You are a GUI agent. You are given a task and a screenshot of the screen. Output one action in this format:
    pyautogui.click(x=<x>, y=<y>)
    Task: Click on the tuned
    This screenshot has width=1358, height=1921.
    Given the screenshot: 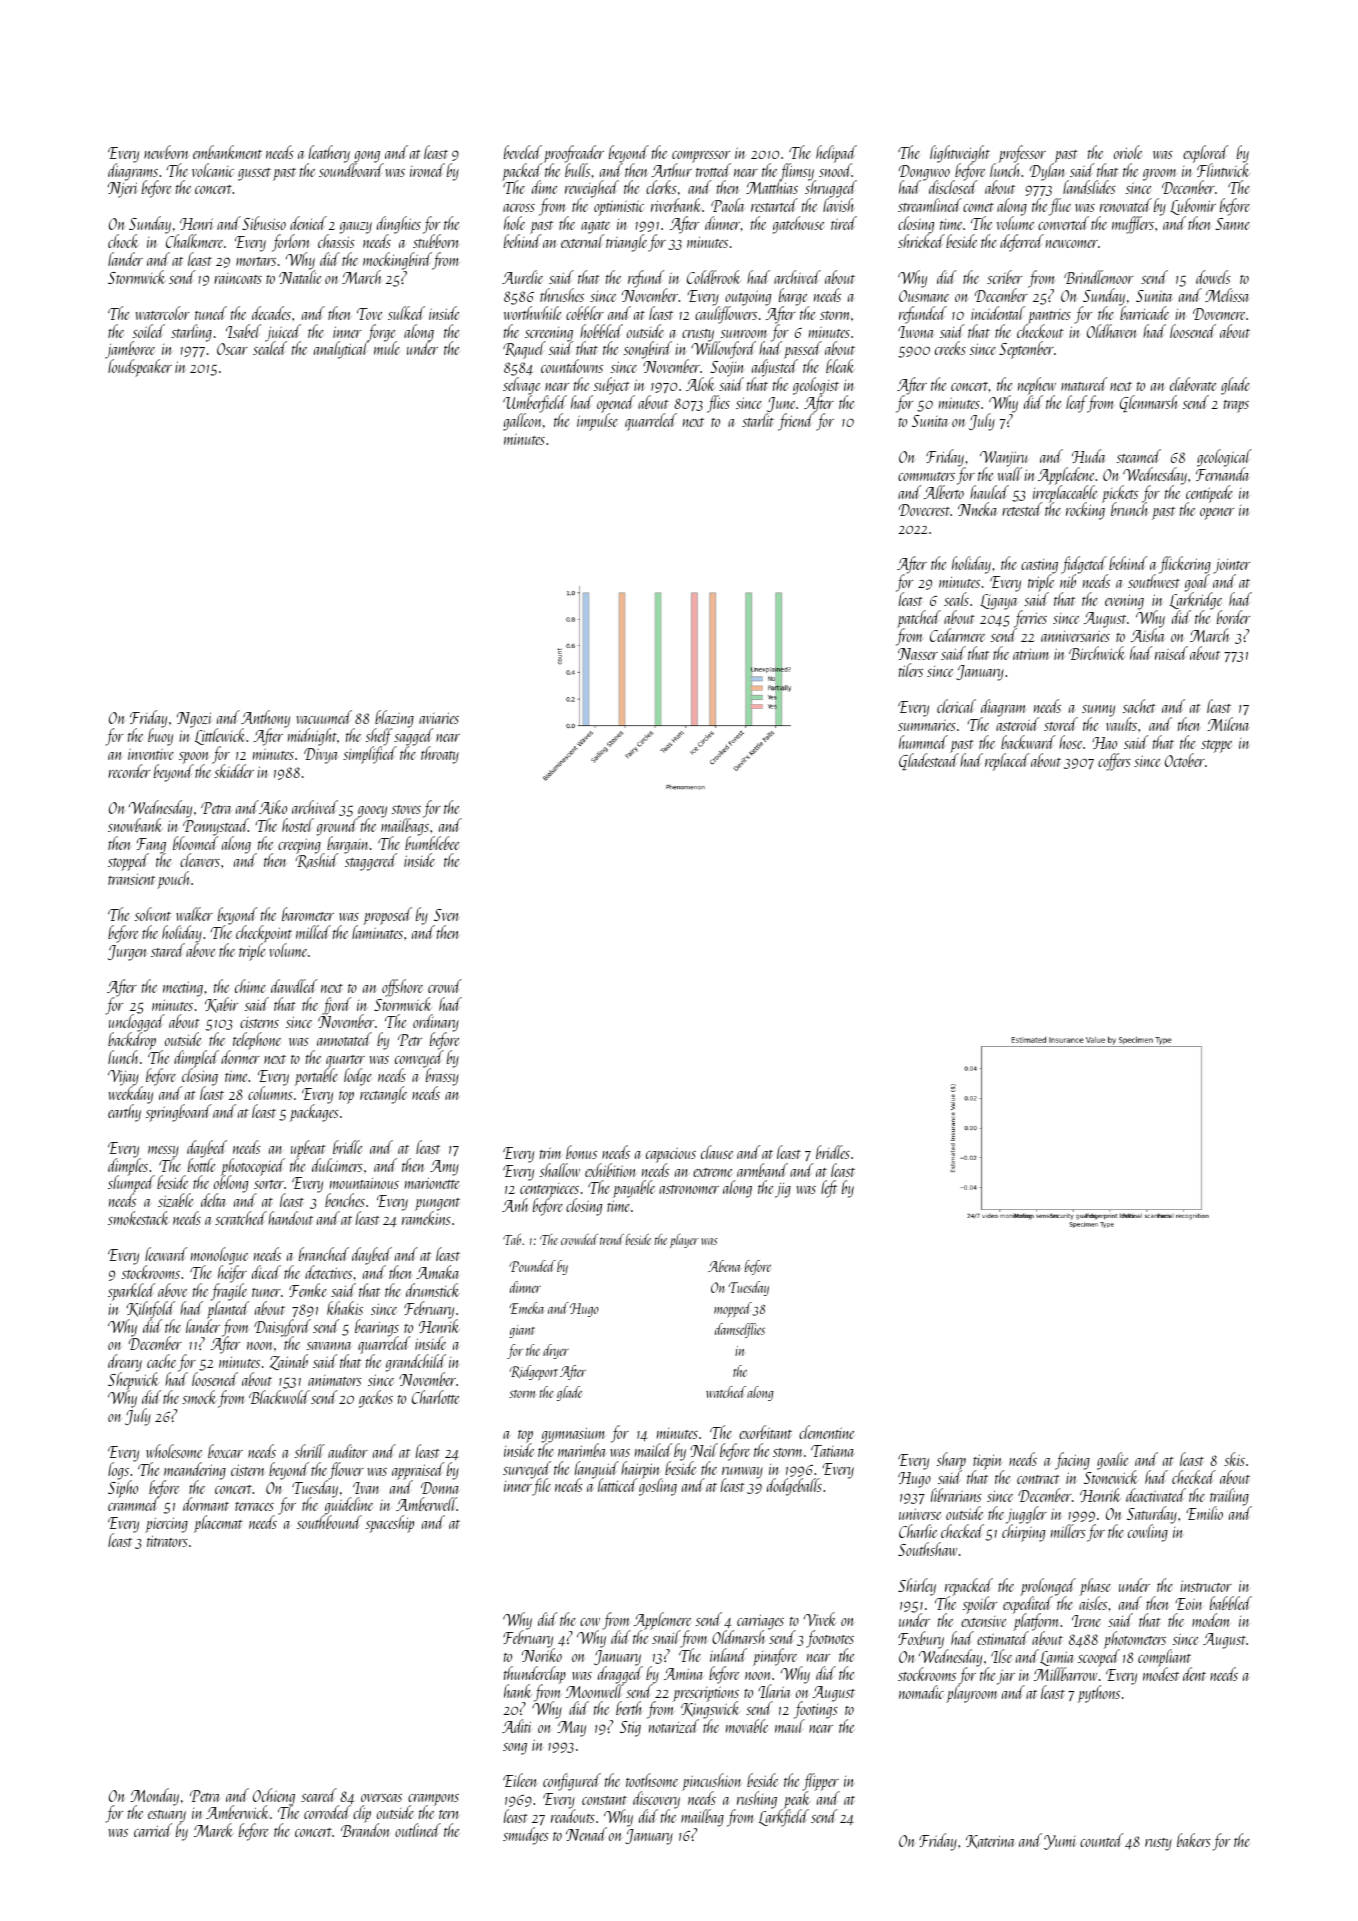 What is the action you would take?
    pyautogui.click(x=211, y=313)
